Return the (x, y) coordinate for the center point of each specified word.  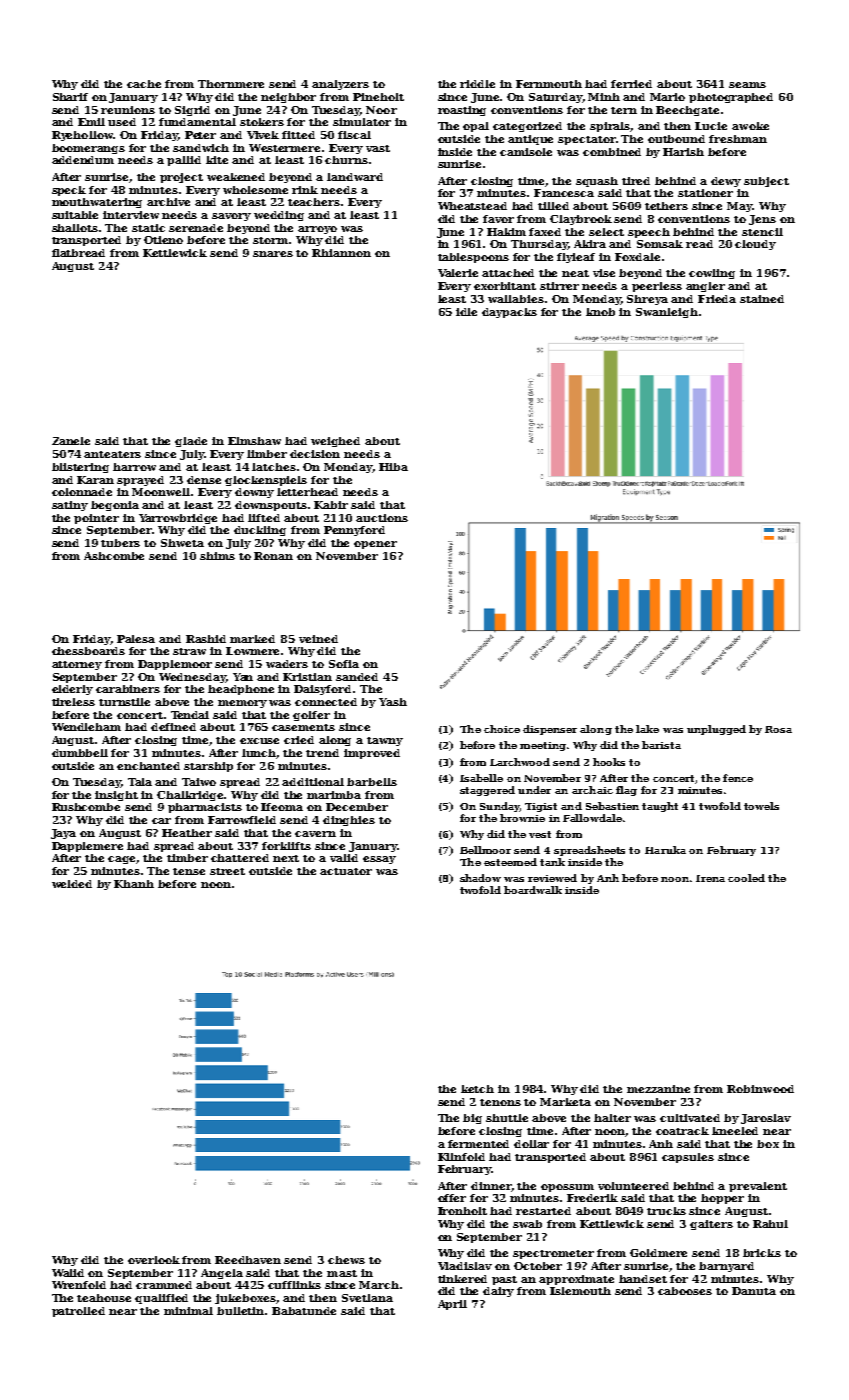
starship (208, 767)
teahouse (104, 1298)
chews (346, 1260)
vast (378, 148)
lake (647, 729)
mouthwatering (97, 203)
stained (762, 299)
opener (375, 545)
